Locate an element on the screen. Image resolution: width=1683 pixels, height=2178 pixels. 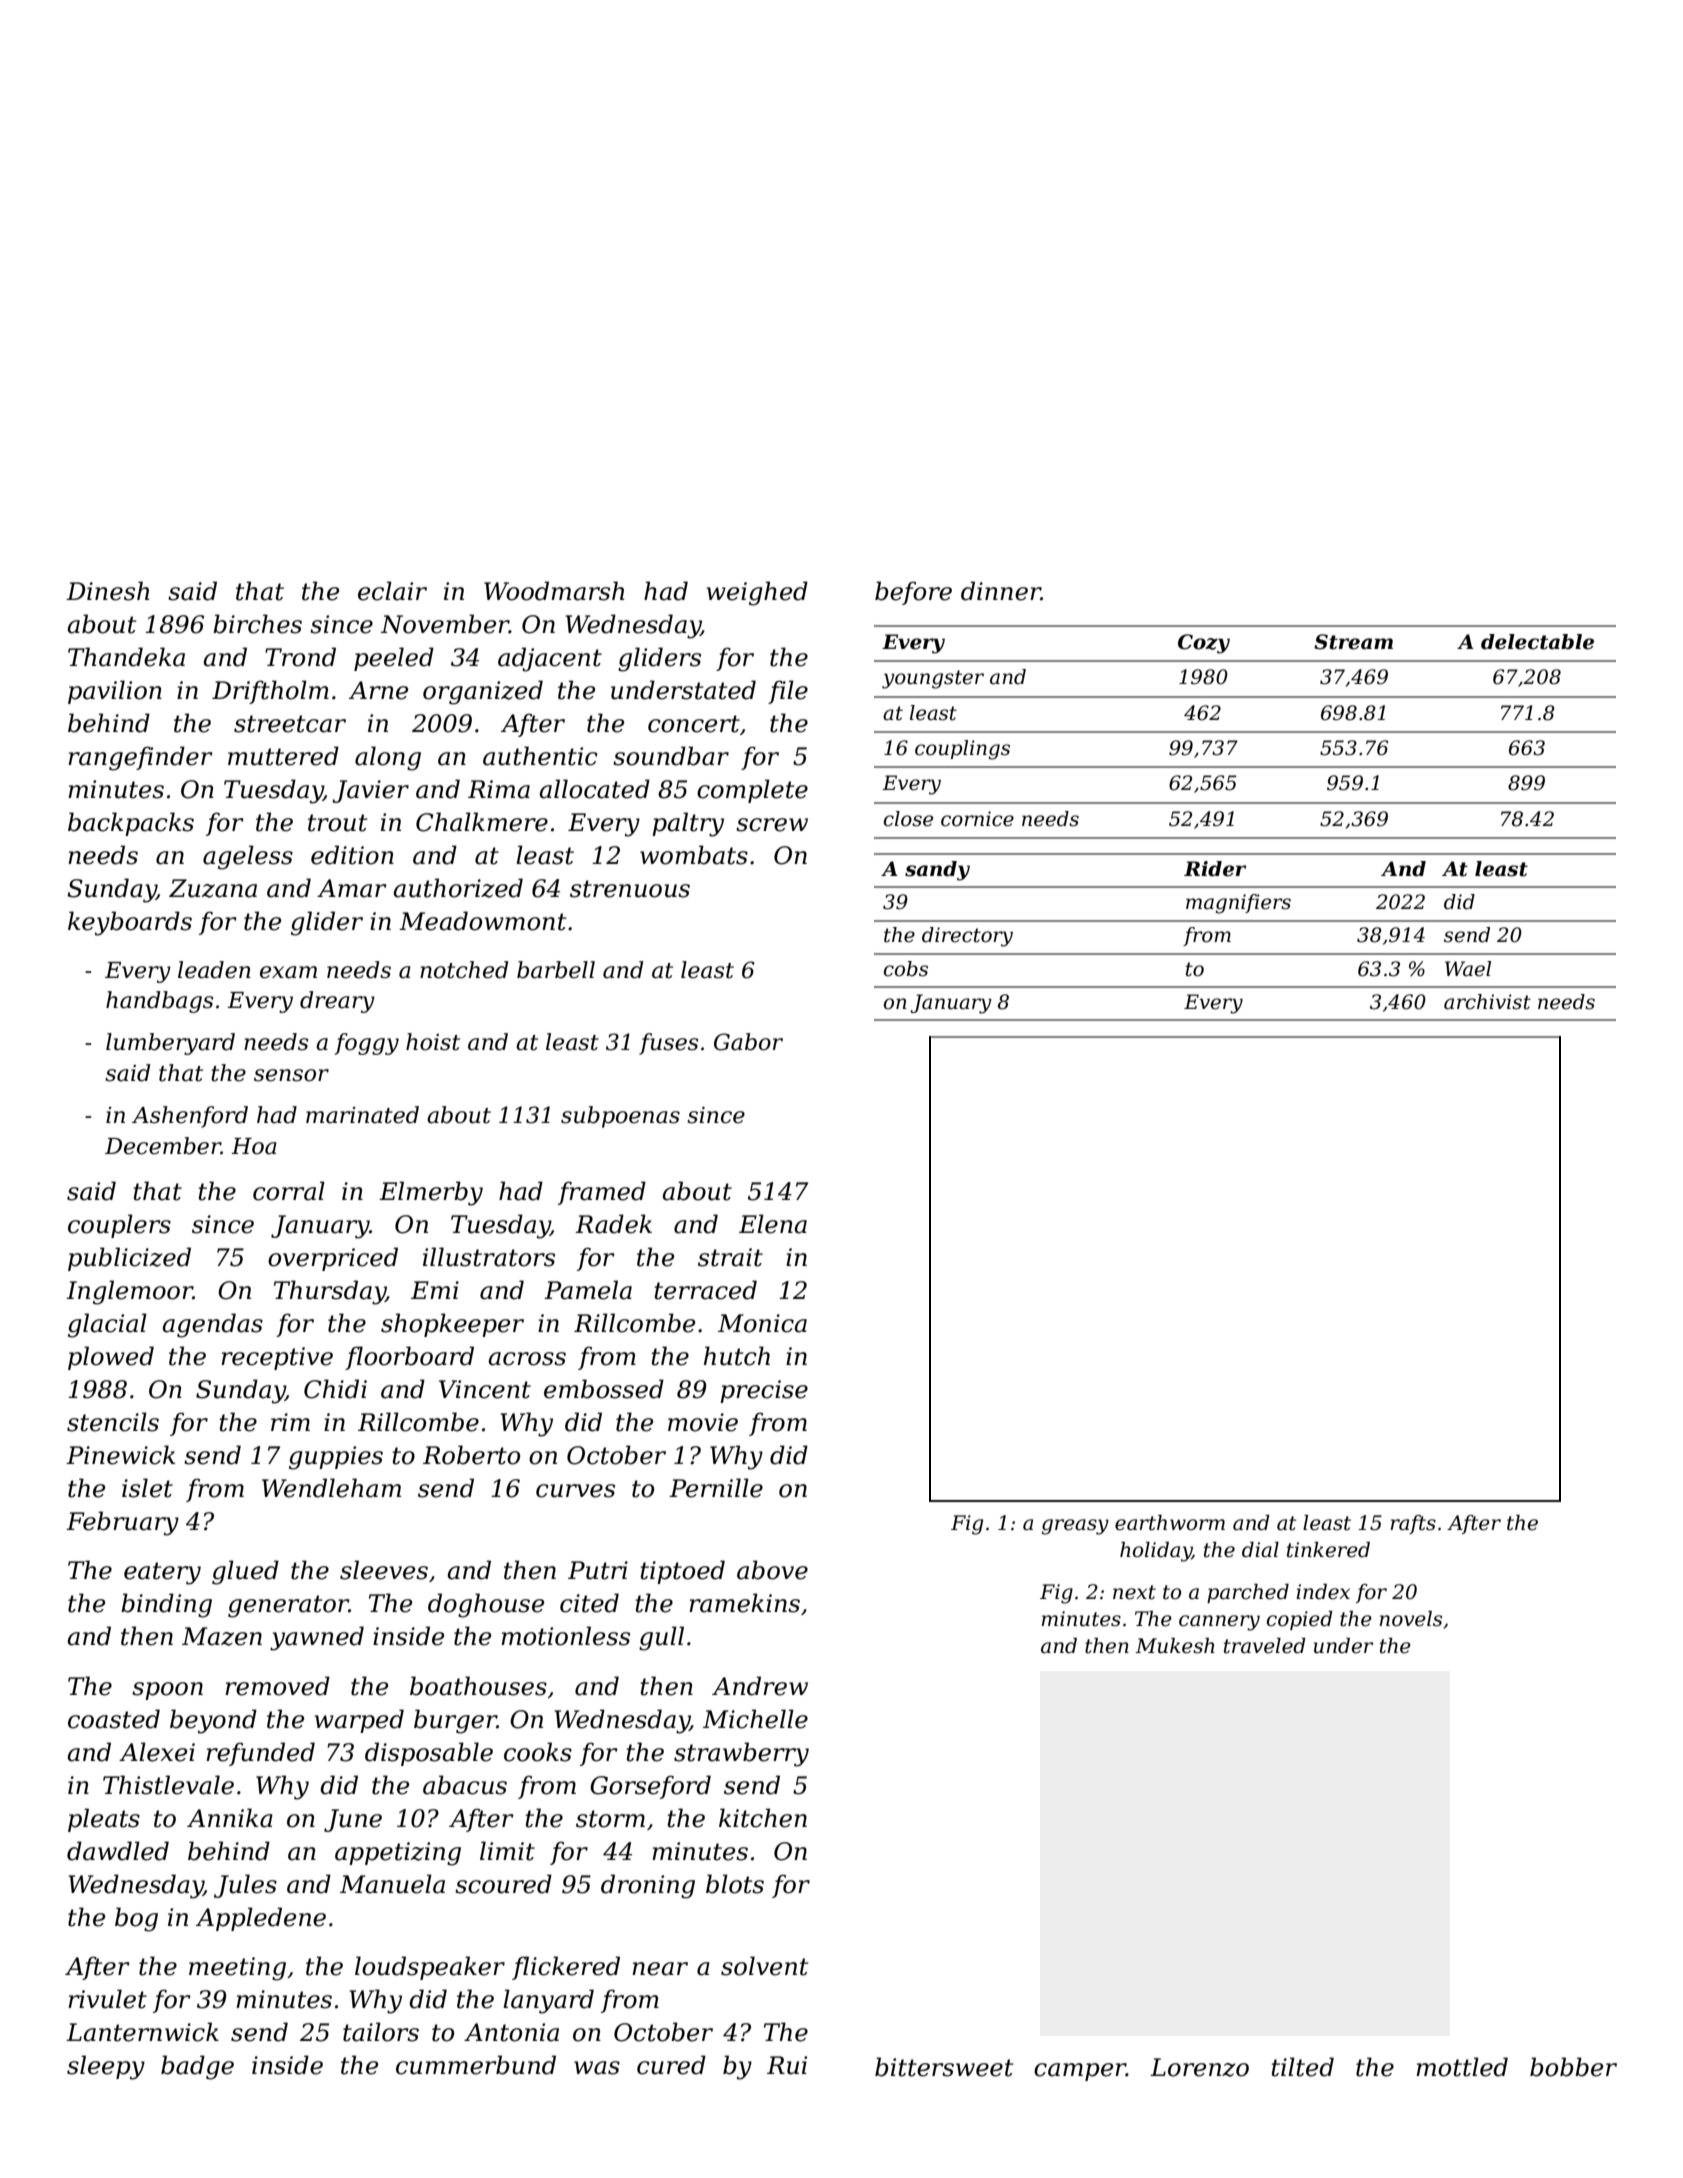
delectable is located at coordinates (1537, 642).
